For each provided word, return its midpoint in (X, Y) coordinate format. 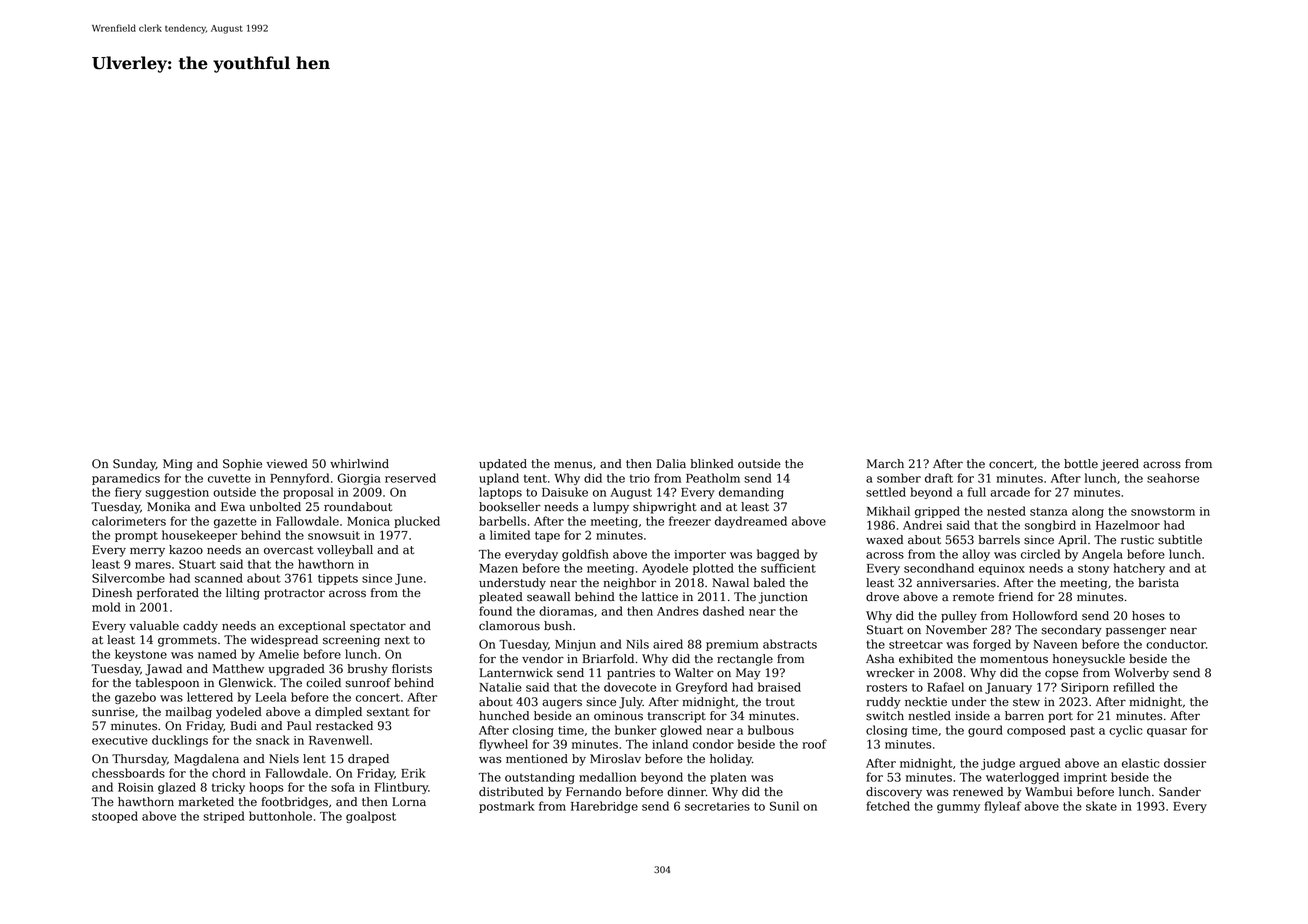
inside (972, 716)
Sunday (134, 465)
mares (153, 565)
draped (368, 760)
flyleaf (1003, 807)
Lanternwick (516, 673)
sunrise (113, 712)
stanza (1049, 511)
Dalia (671, 464)
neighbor (629, 584)
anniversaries (956, 583)
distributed (511, 792)
